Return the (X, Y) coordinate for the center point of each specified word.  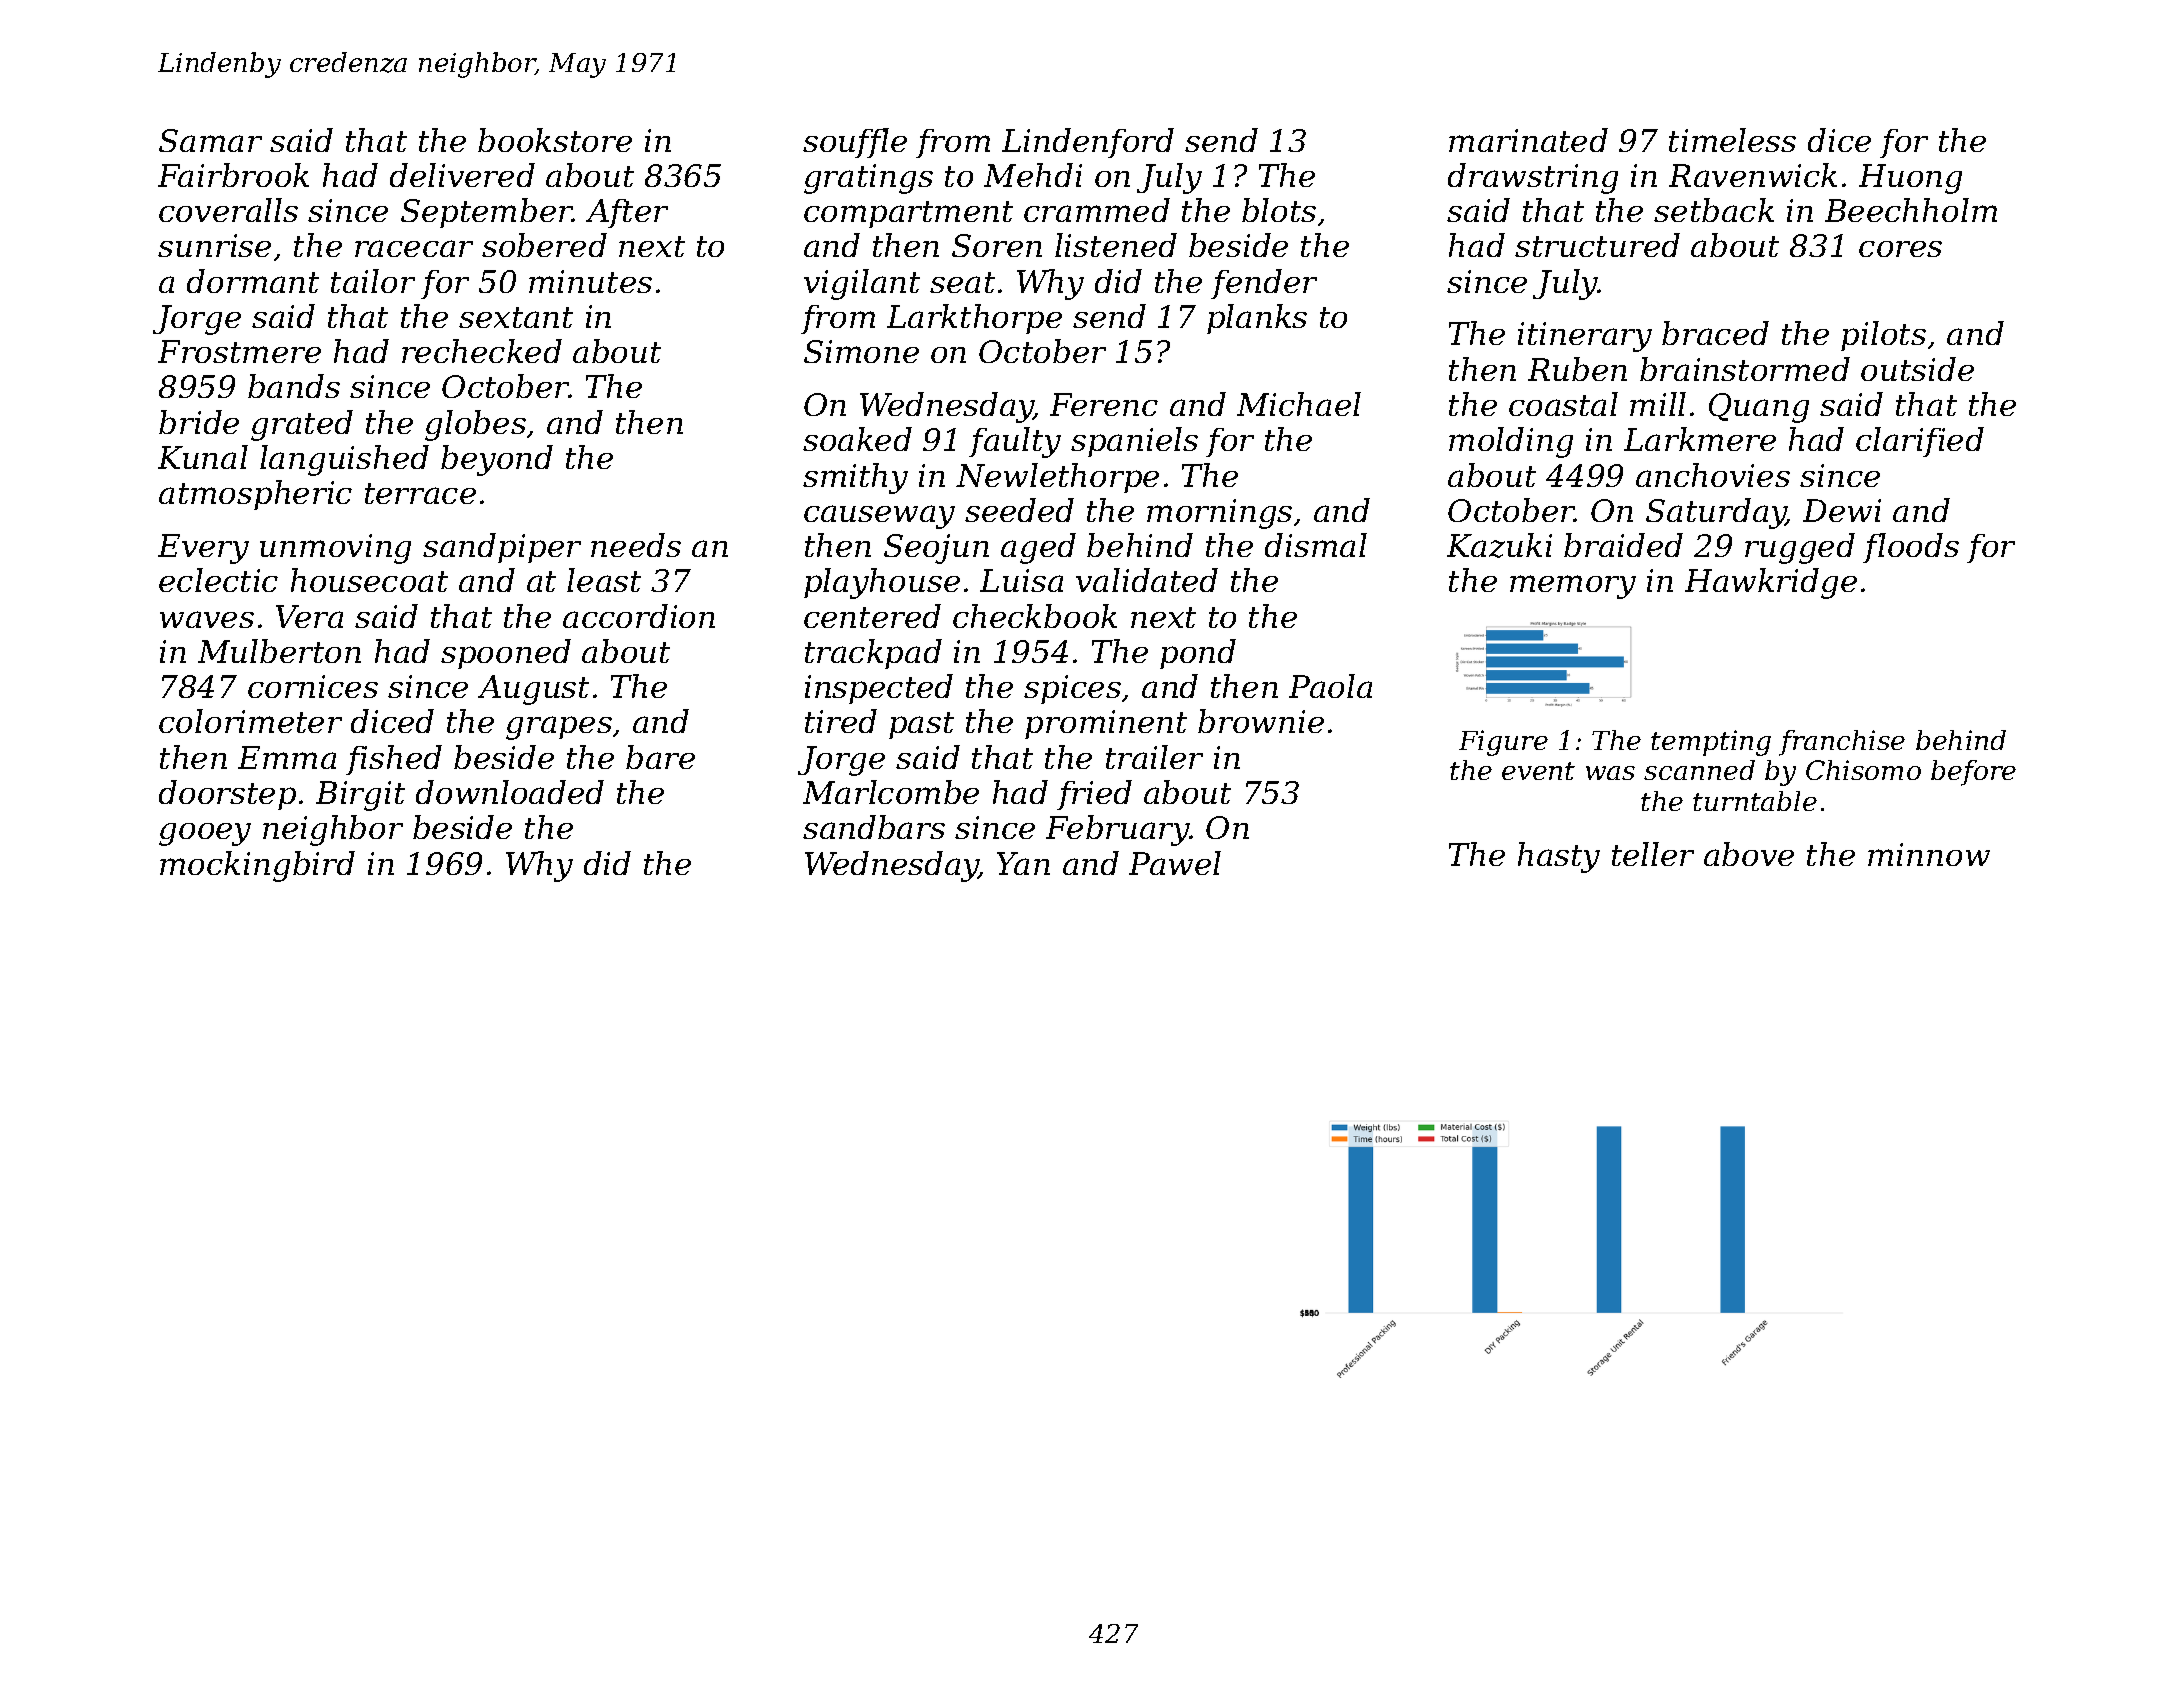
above (1749, 854)
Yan (1023, 863)
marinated (1528, 140)
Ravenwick (1753, 175)
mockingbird (257, 866)
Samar (210, 140)
